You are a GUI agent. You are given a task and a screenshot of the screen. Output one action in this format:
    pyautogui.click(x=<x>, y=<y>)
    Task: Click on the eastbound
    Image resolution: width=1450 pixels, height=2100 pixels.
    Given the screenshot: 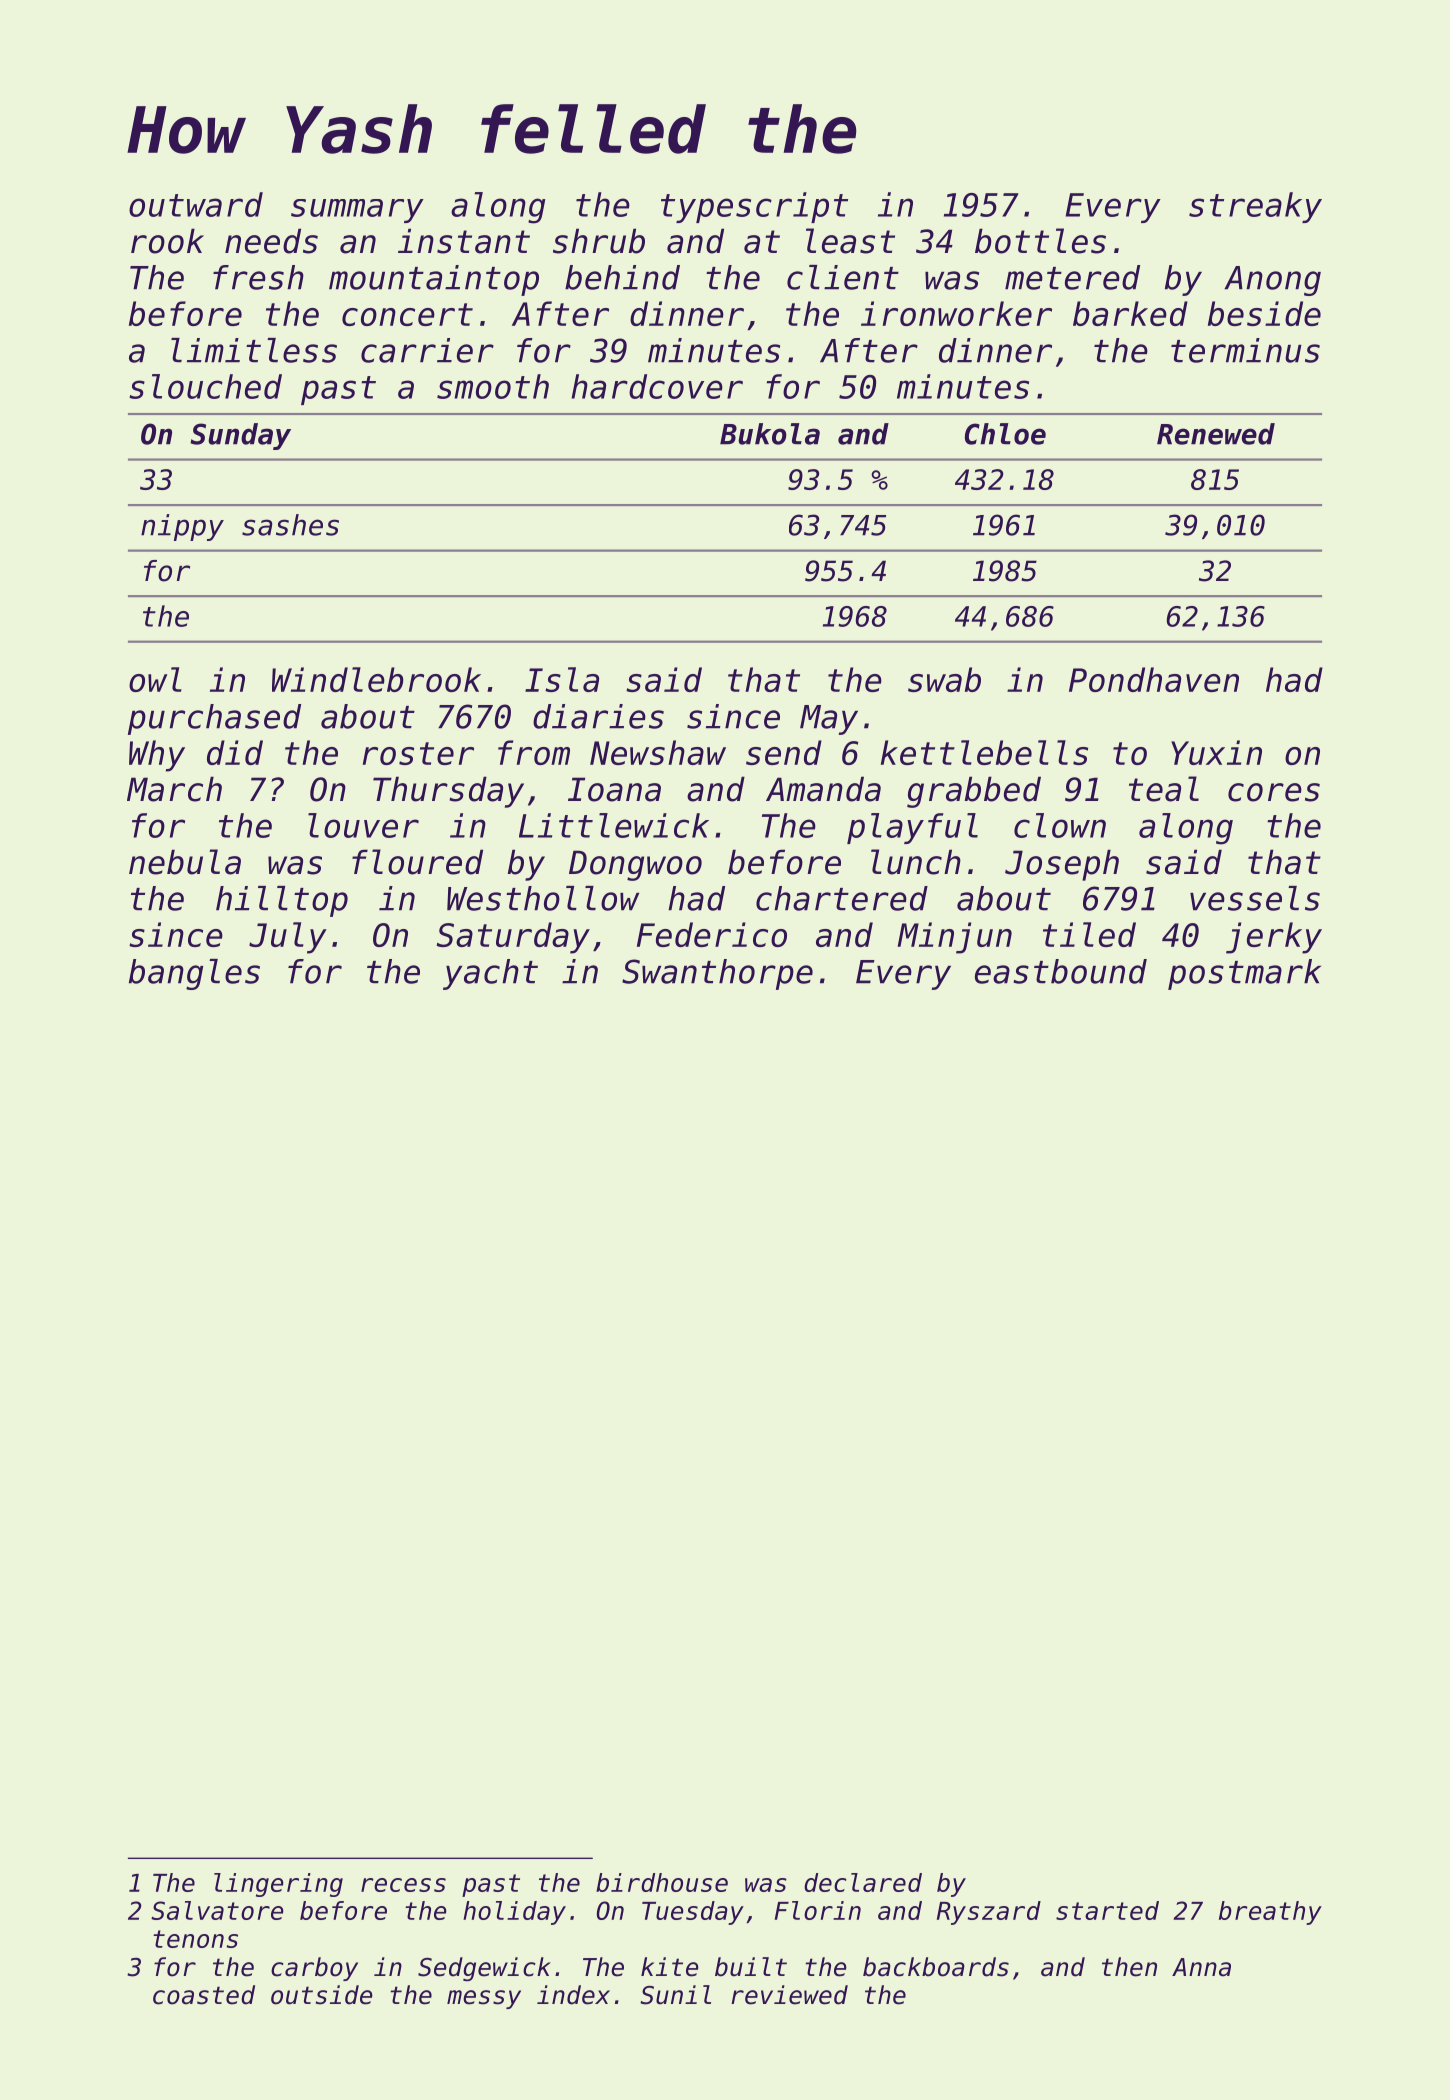 What is the action you would take?
    pyautogui.click(x=1061, y=971)
